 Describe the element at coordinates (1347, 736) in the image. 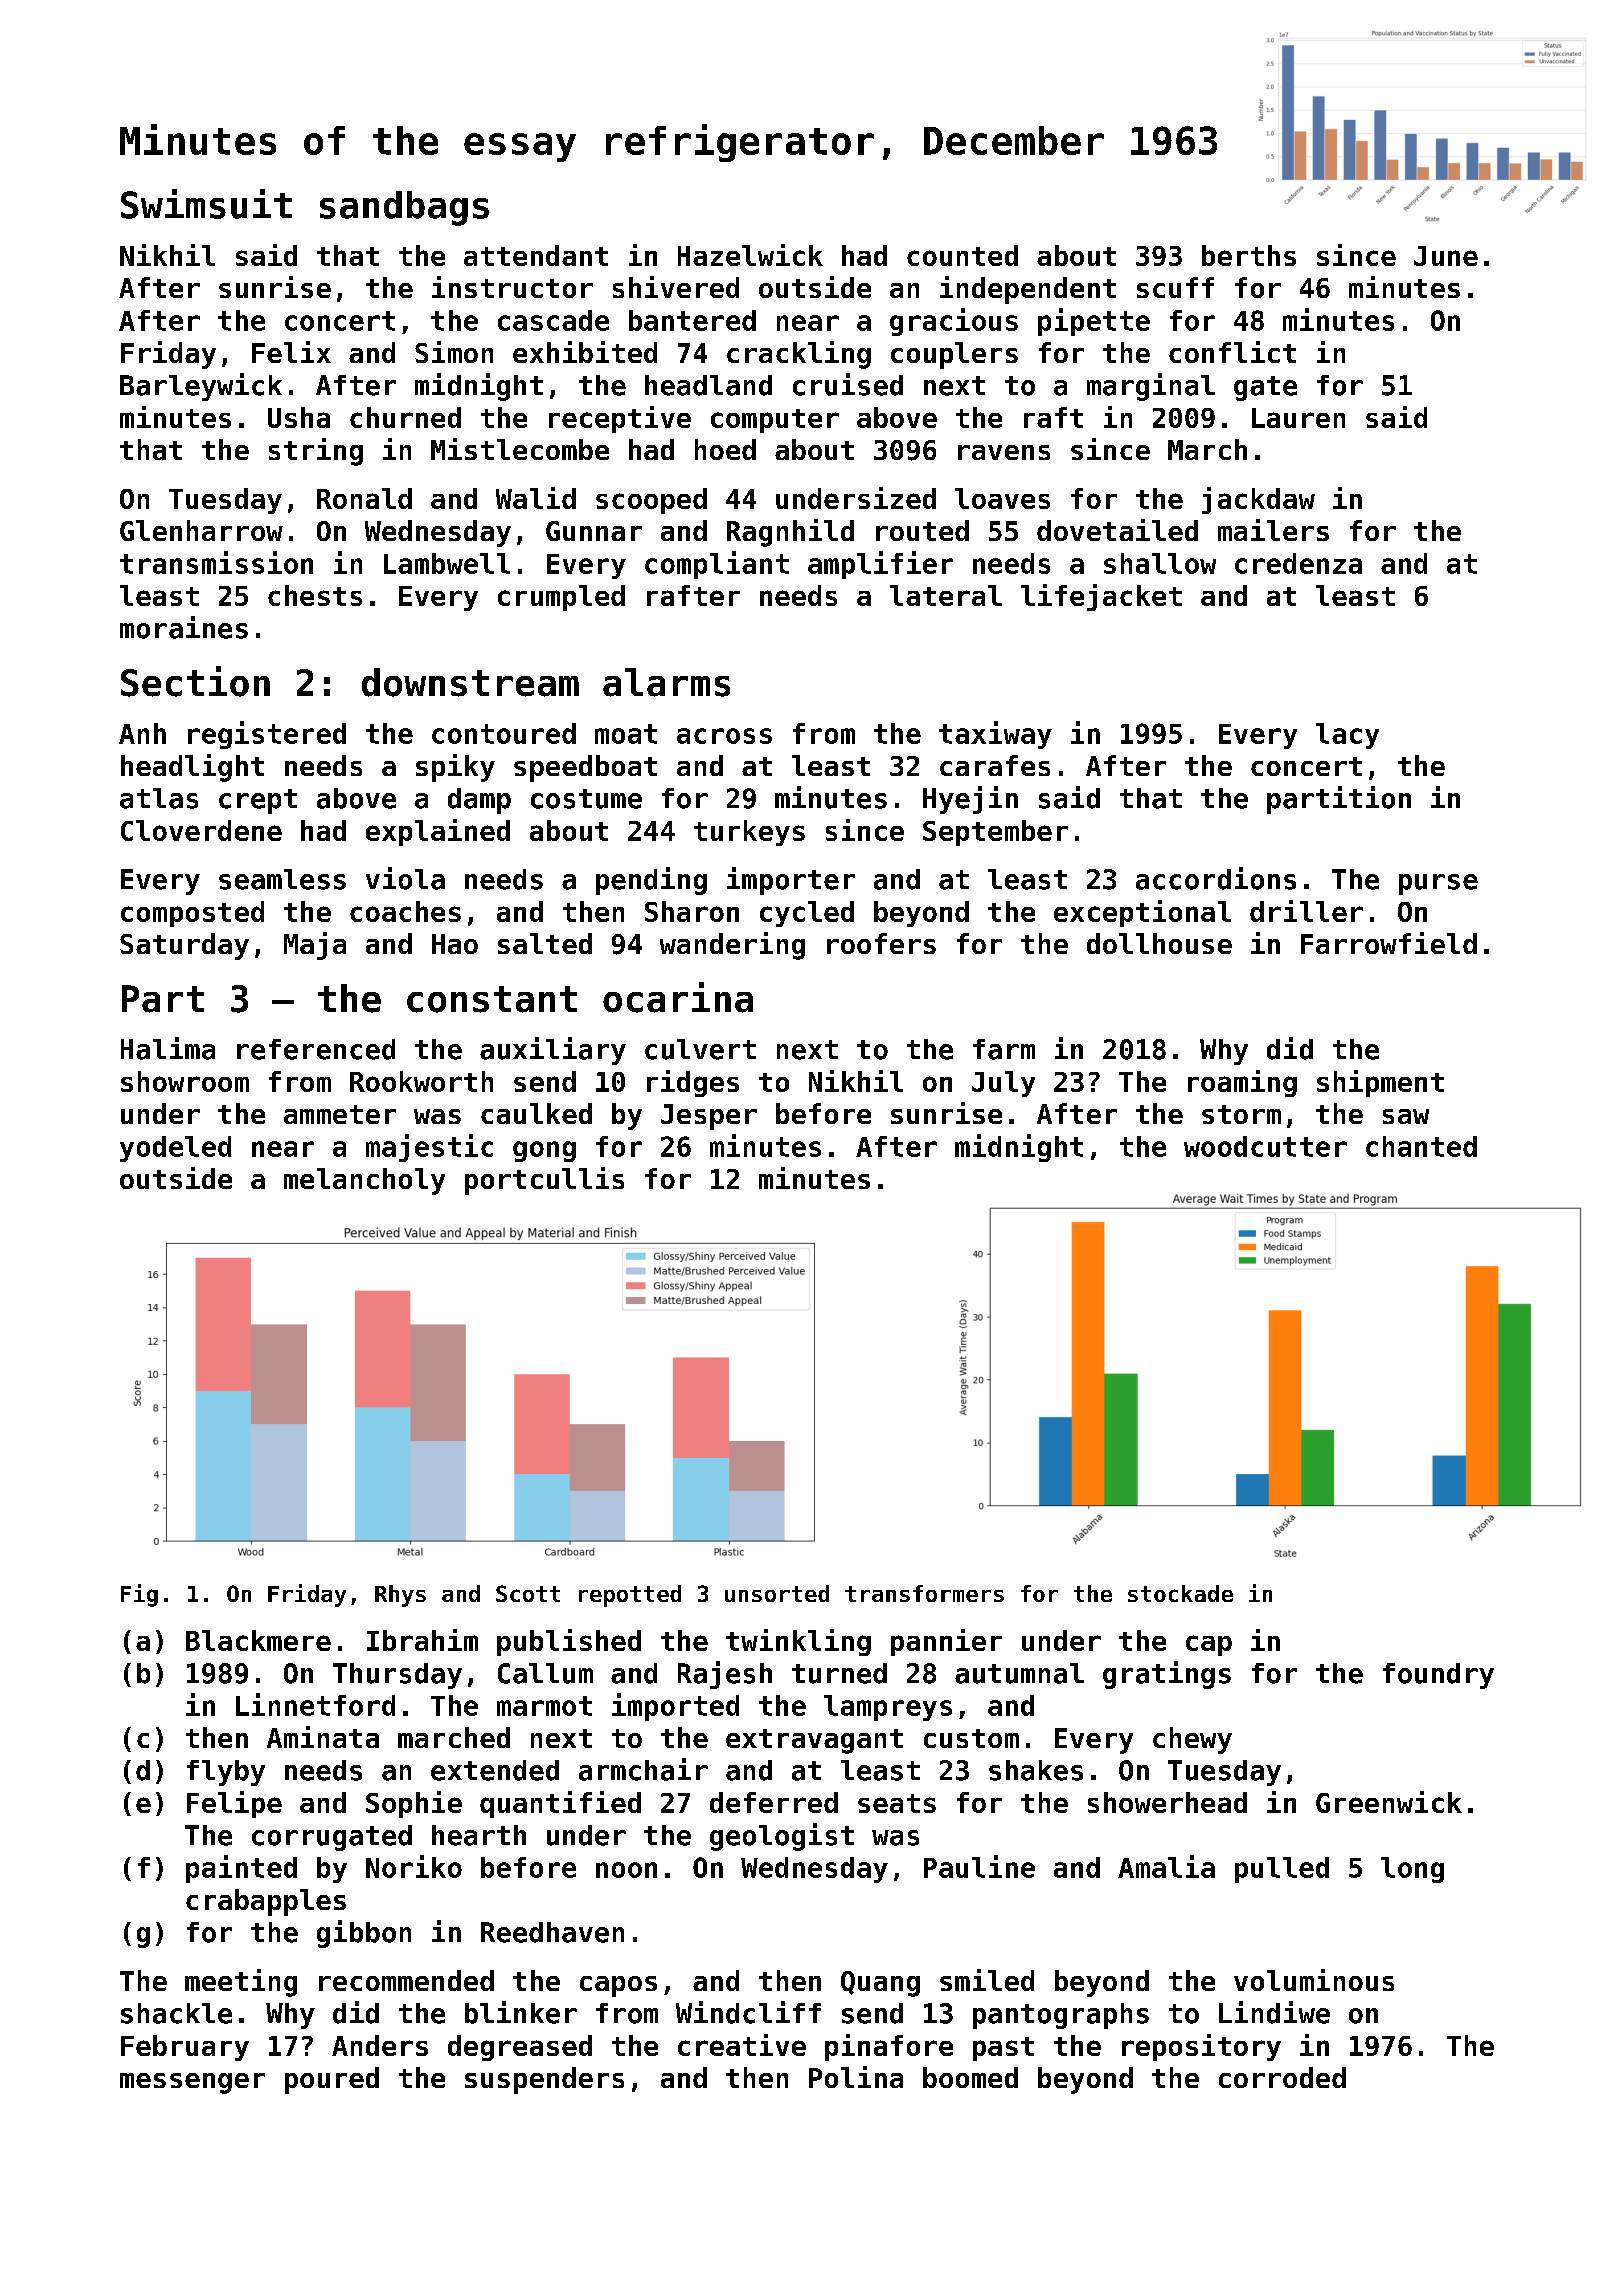

I see `lacy` at that location.
